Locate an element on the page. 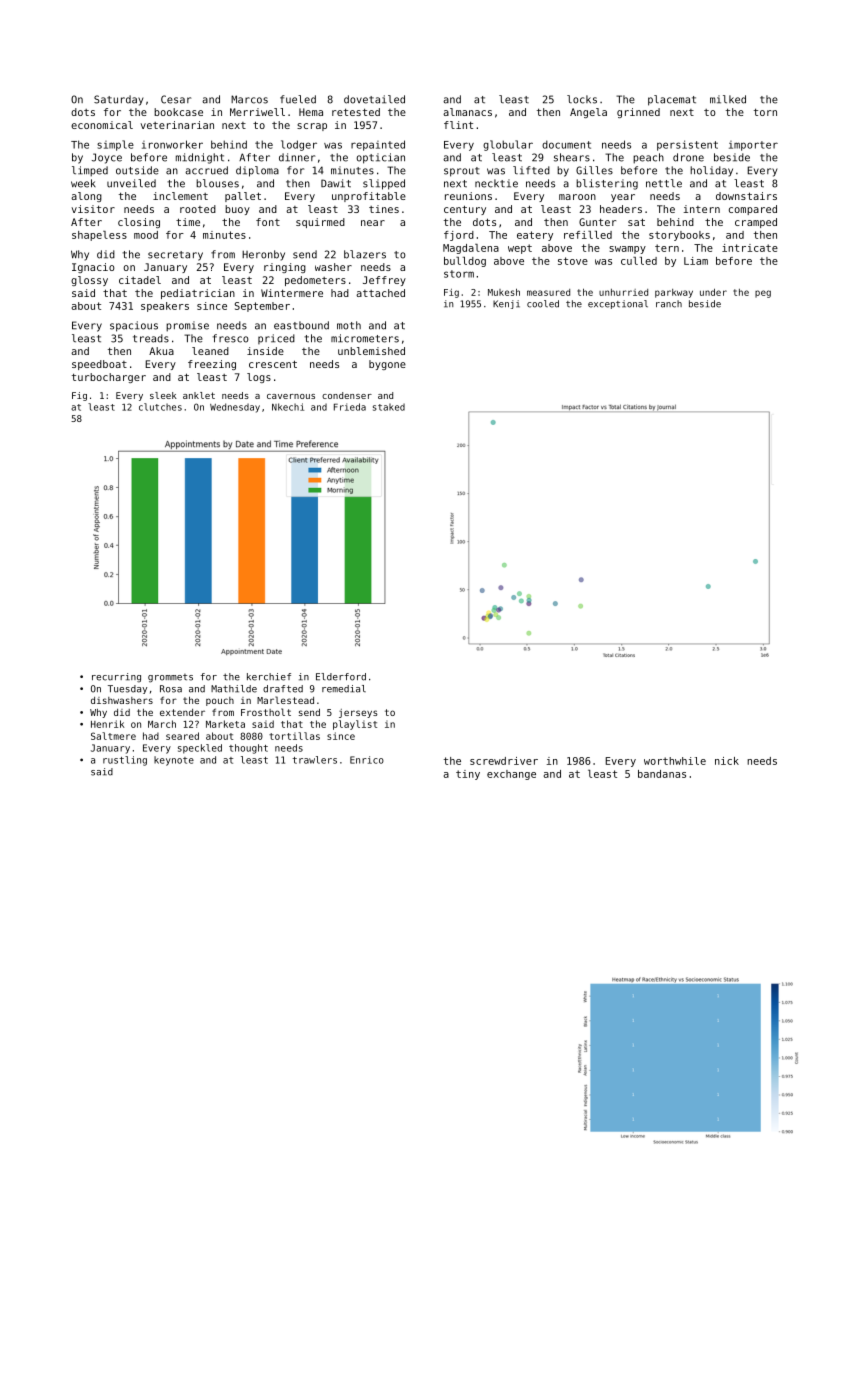 This document has width=849, height=1400. flint is located at coordinates (458, 125).
